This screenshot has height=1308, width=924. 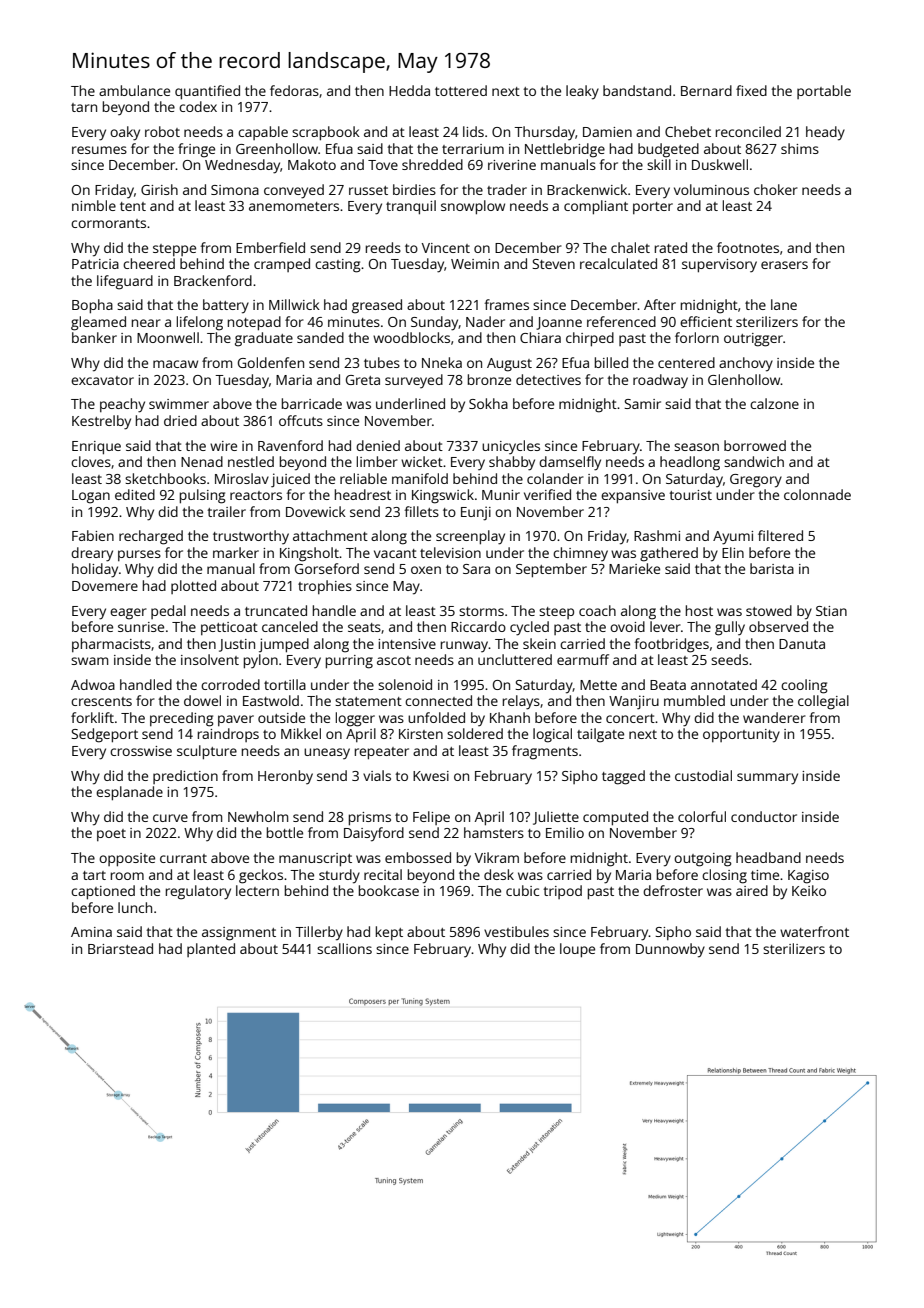 What do you see at coordinates (752, 890) in the screenshot?
I see `aired` at bounding box center [752, 890].
